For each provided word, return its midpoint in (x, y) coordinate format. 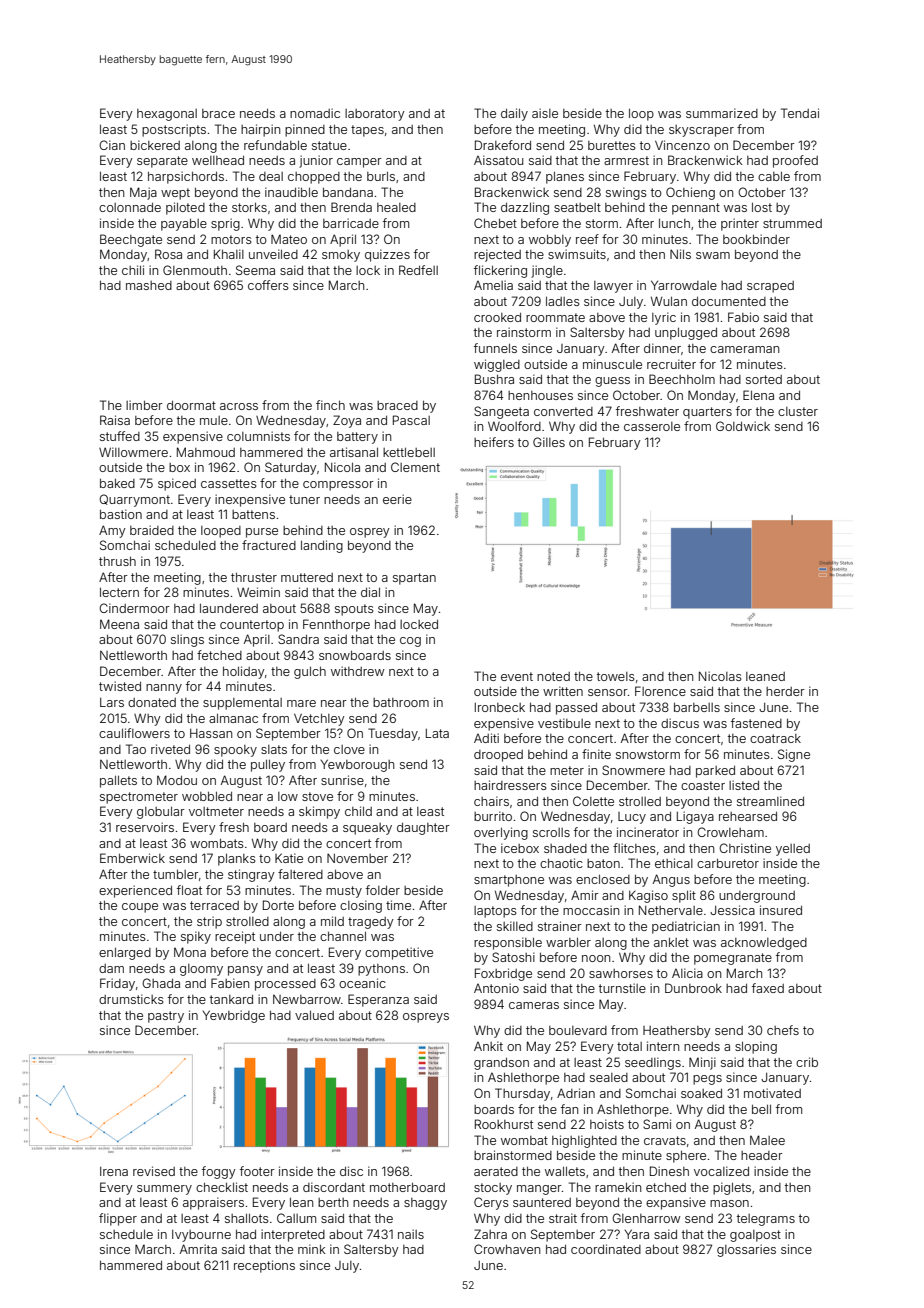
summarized (722, 113)
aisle (545, 113)
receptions (264, 1266)
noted (553, 676)
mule (214, 420)
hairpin (260, 130)
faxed (768, 988)
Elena (758, 395)
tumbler (176, 874)
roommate (555, 317)
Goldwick (743, 426)
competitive (399, 953)
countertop (252, 626)
